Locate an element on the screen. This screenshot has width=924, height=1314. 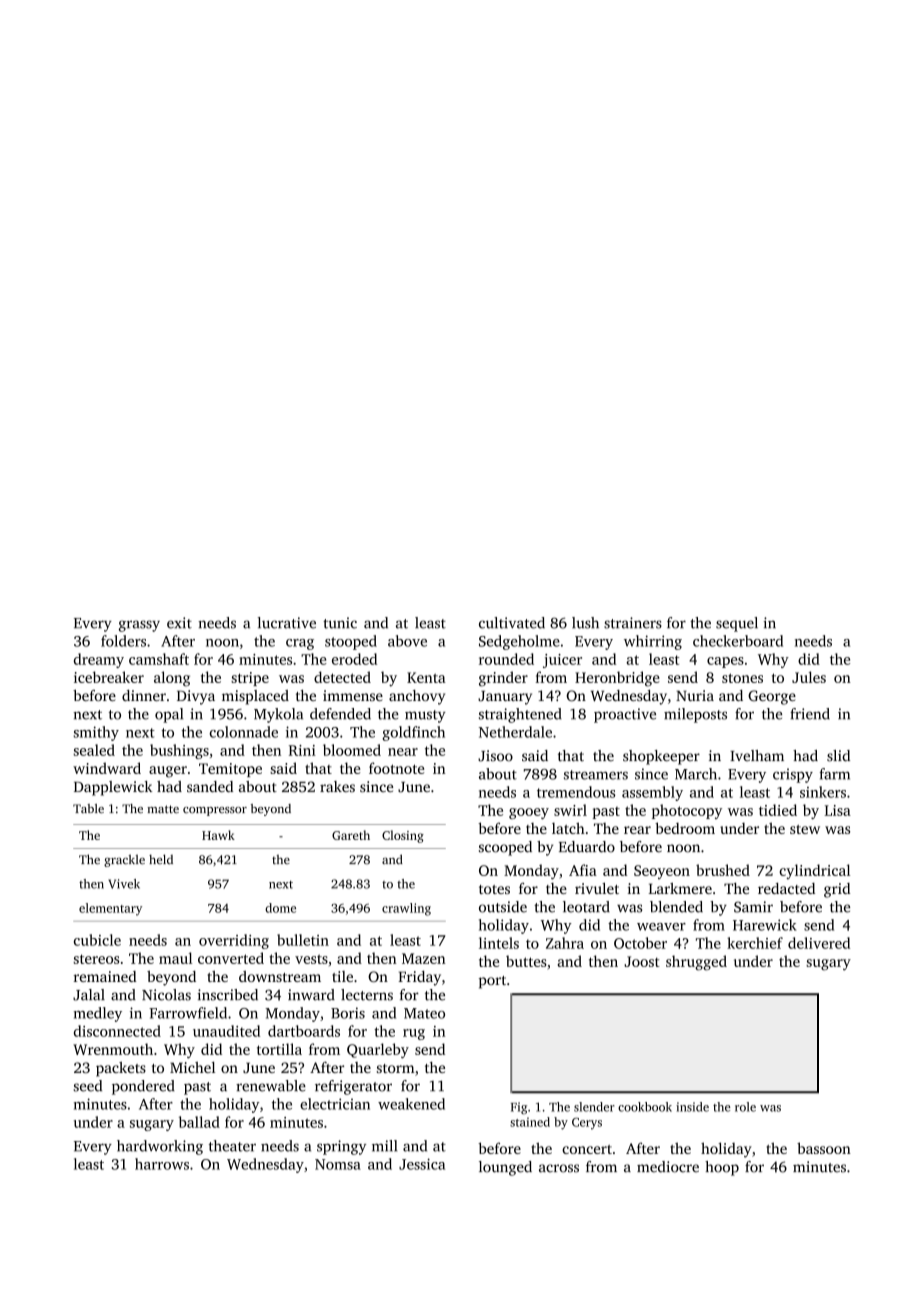
Closing is located at coordinates (403, 836).
